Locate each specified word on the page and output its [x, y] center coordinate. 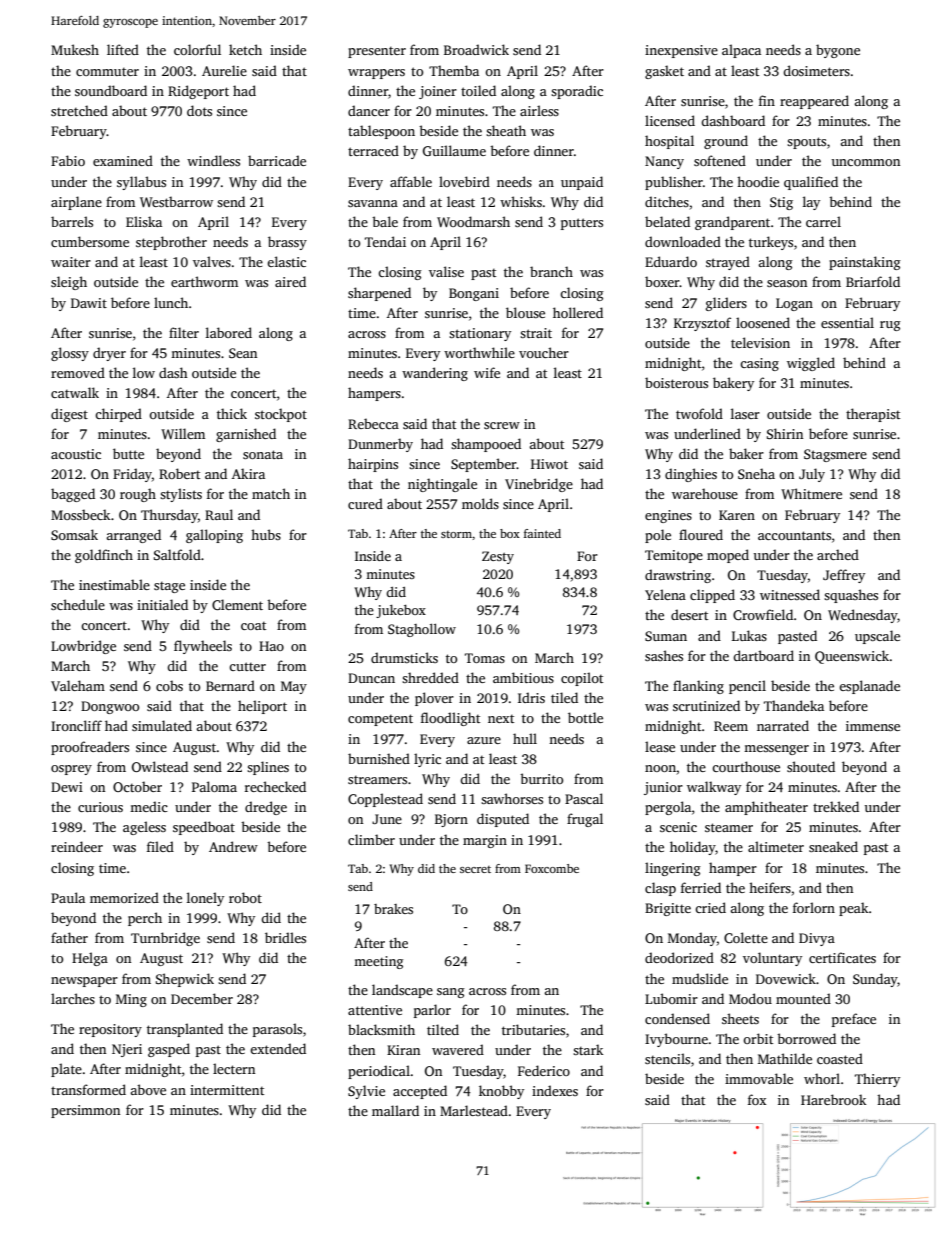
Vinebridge [539, 485]
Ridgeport [198, 92]
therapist [873, 415]
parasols [277, 1030]
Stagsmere [835, 455]
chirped [118, 415]
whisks [521, 201]
